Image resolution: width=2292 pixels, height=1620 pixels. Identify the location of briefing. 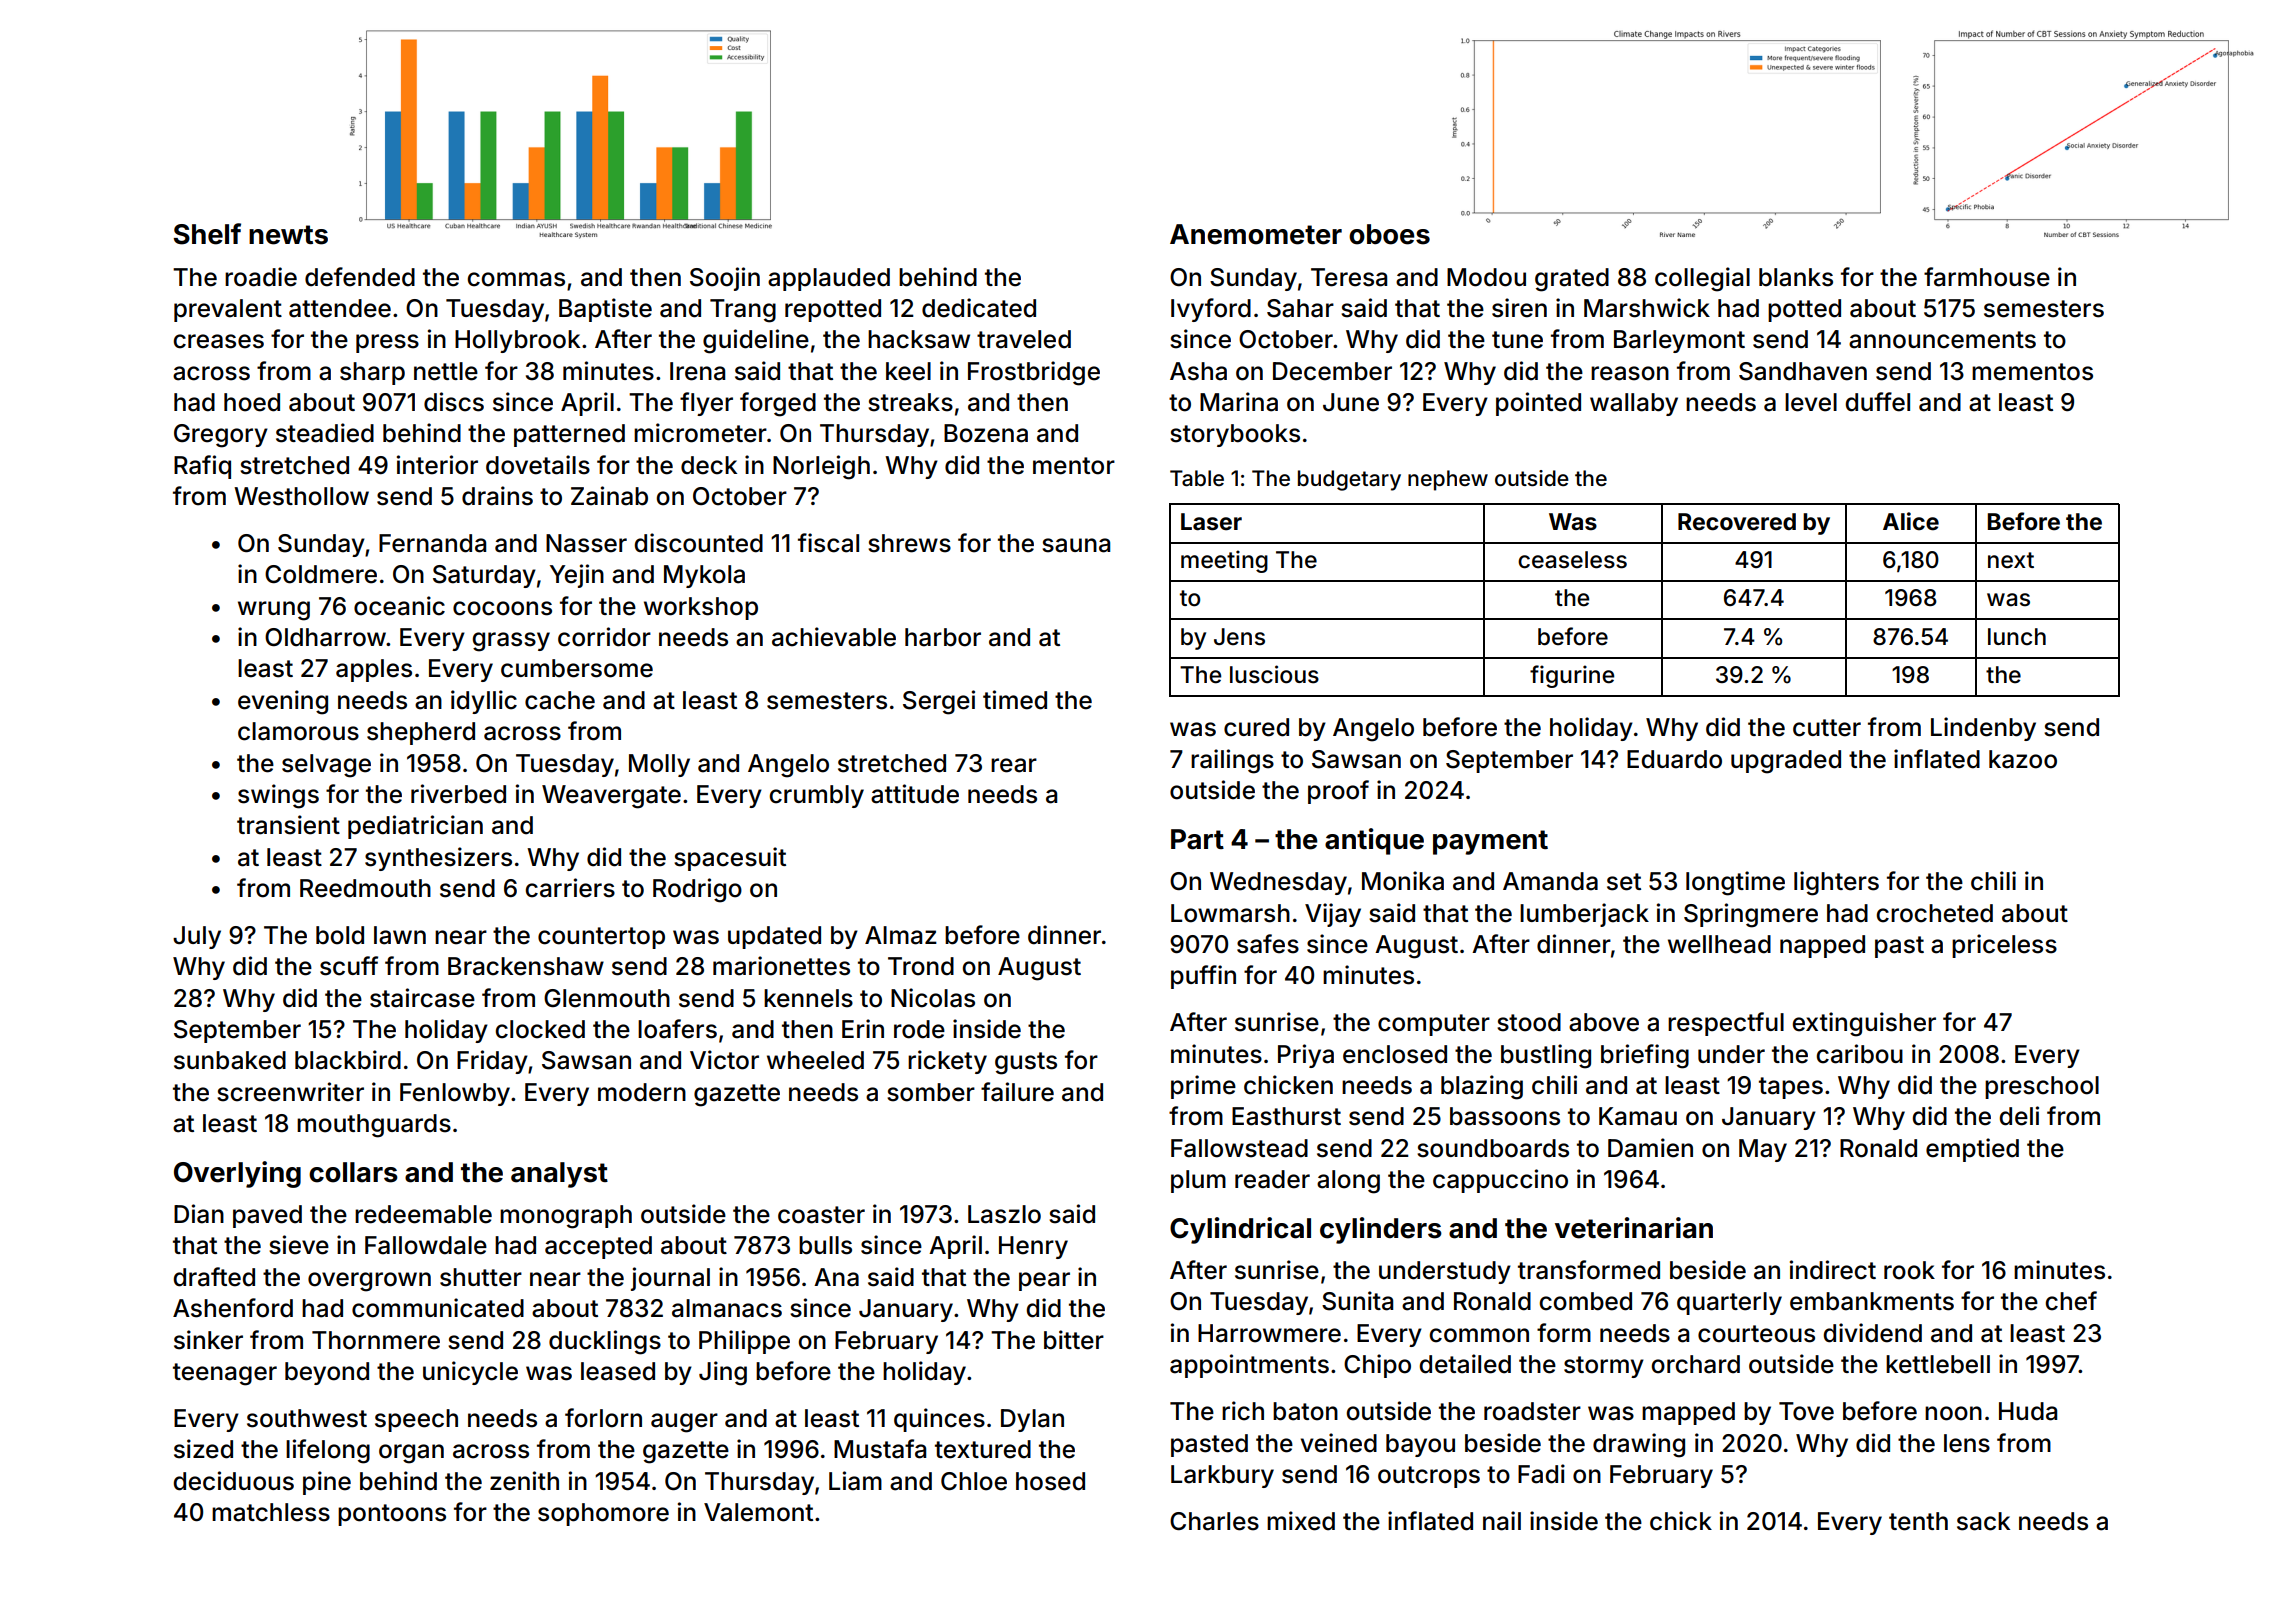
(1645, 1056).
